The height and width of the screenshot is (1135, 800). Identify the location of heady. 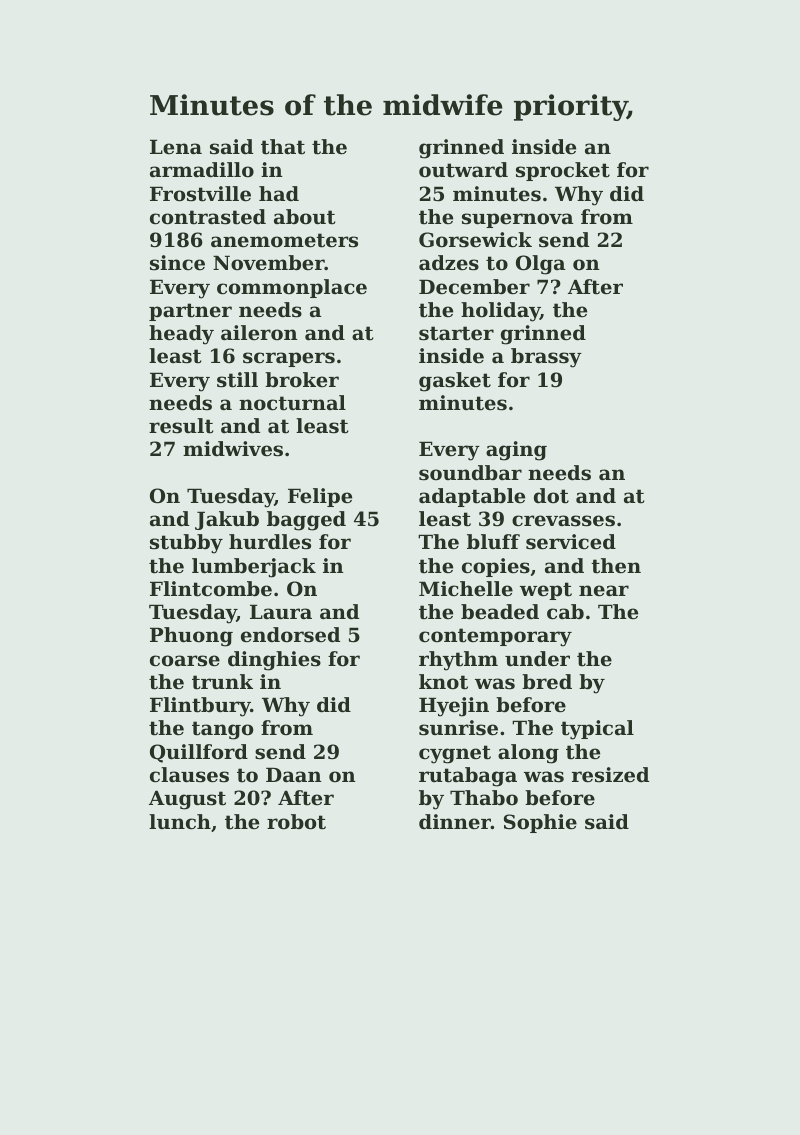
(181, 335).
